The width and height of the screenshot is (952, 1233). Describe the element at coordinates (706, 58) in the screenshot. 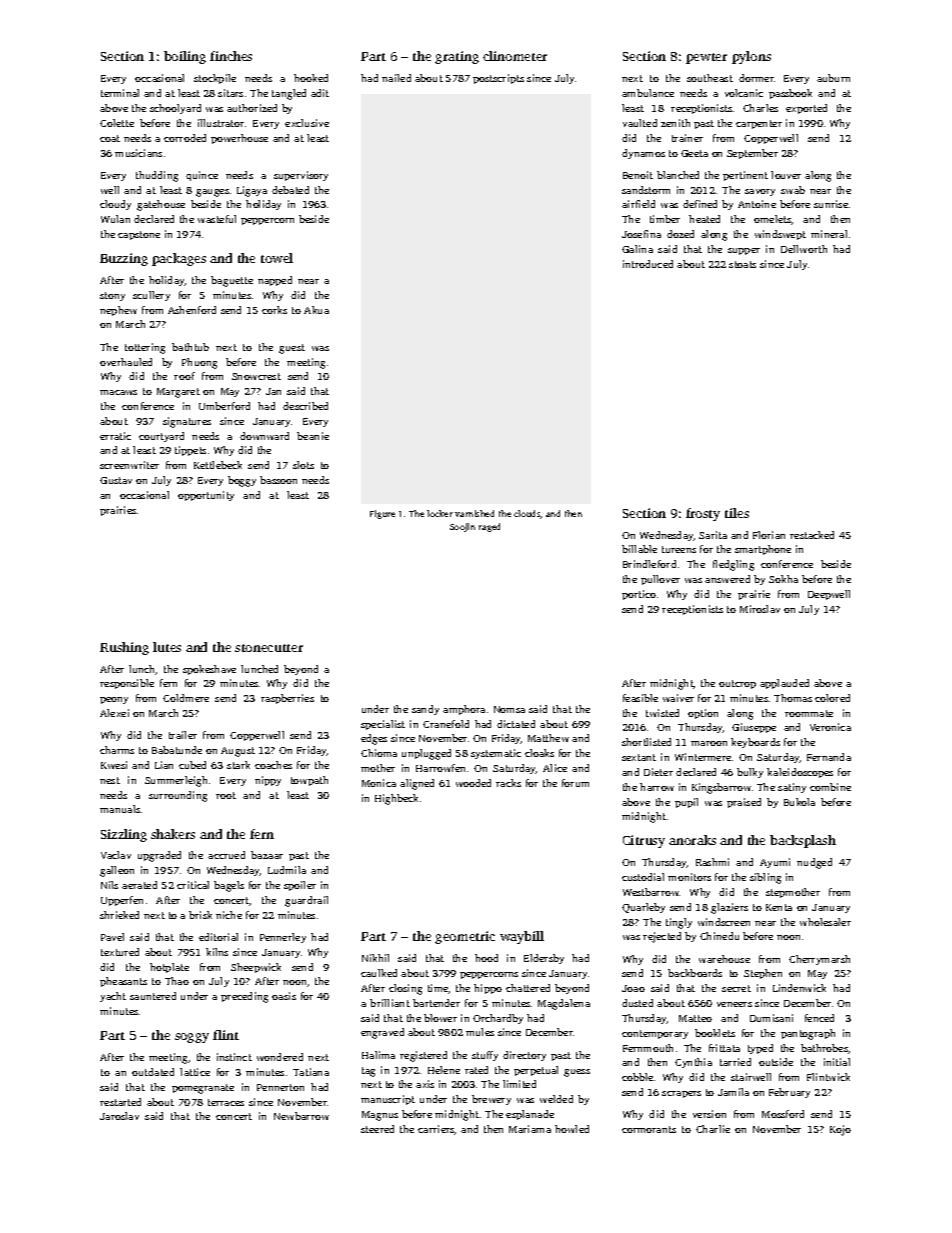

I see `pewter` at that location.
